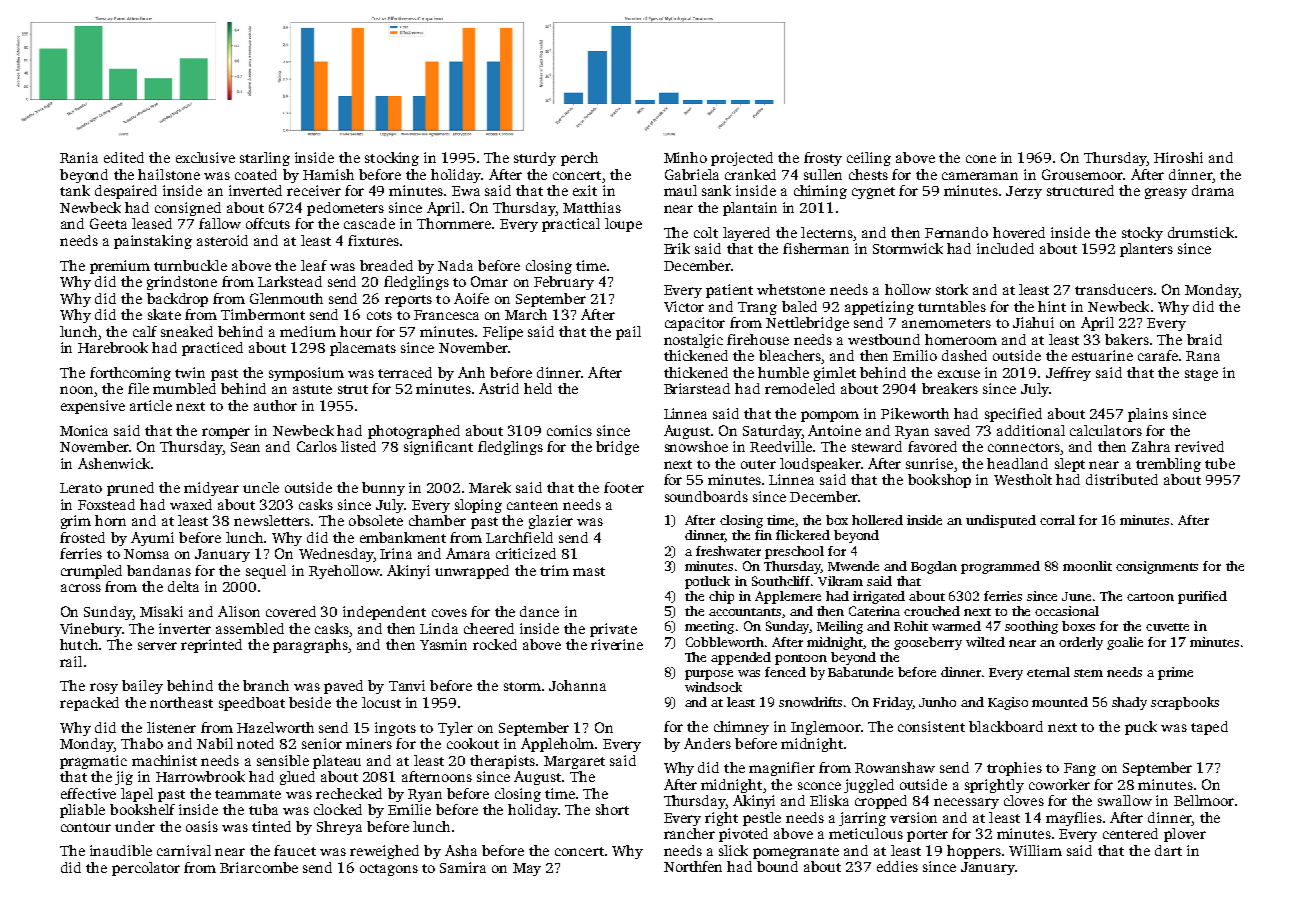 The height and width of the screenshot is (924, 1308). Describe the element at coordinates (1060, 702) in the screenshot. I see `mounted` at that location.
